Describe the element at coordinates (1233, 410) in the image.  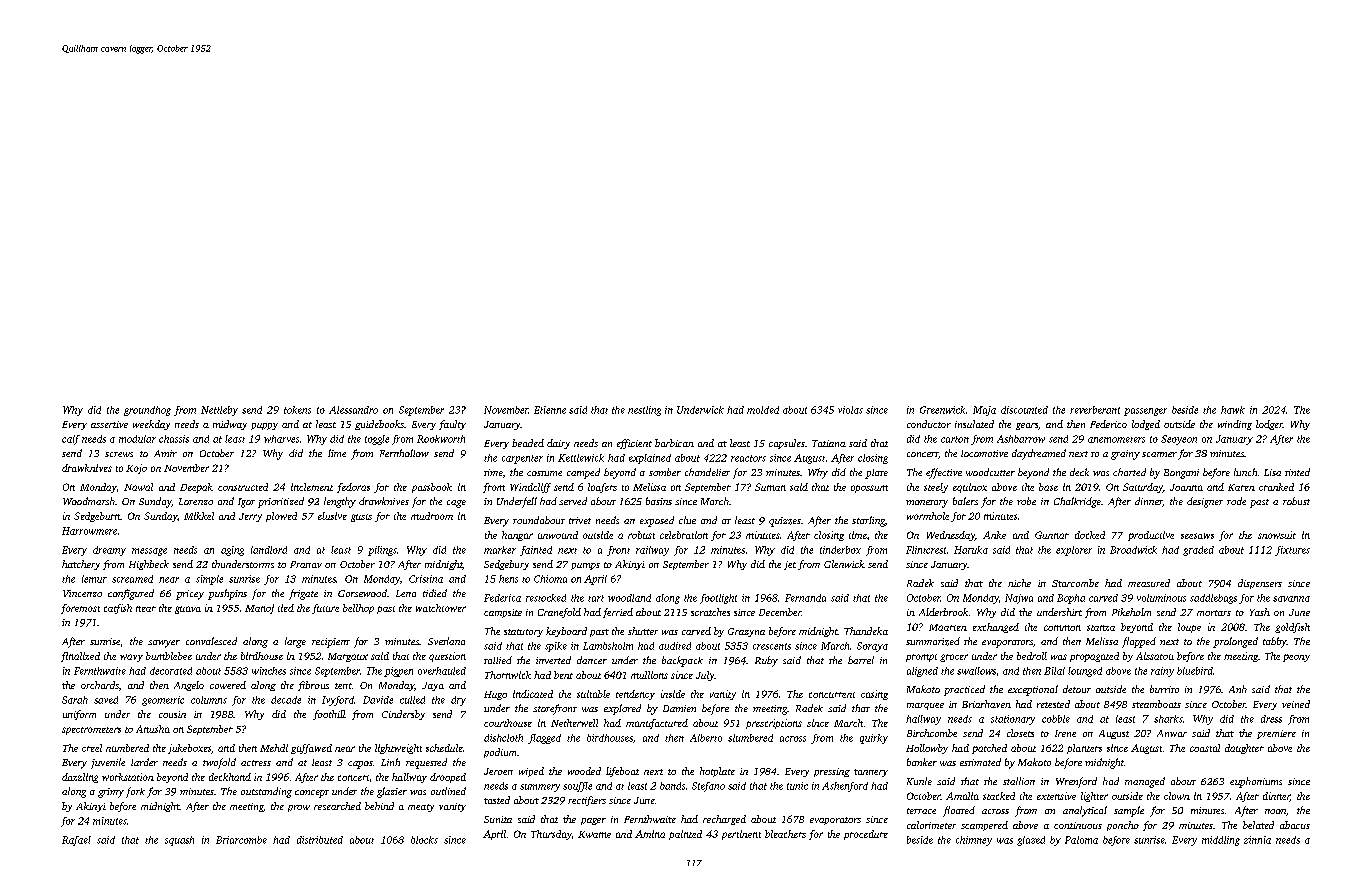
I see `hawk` at that location.
